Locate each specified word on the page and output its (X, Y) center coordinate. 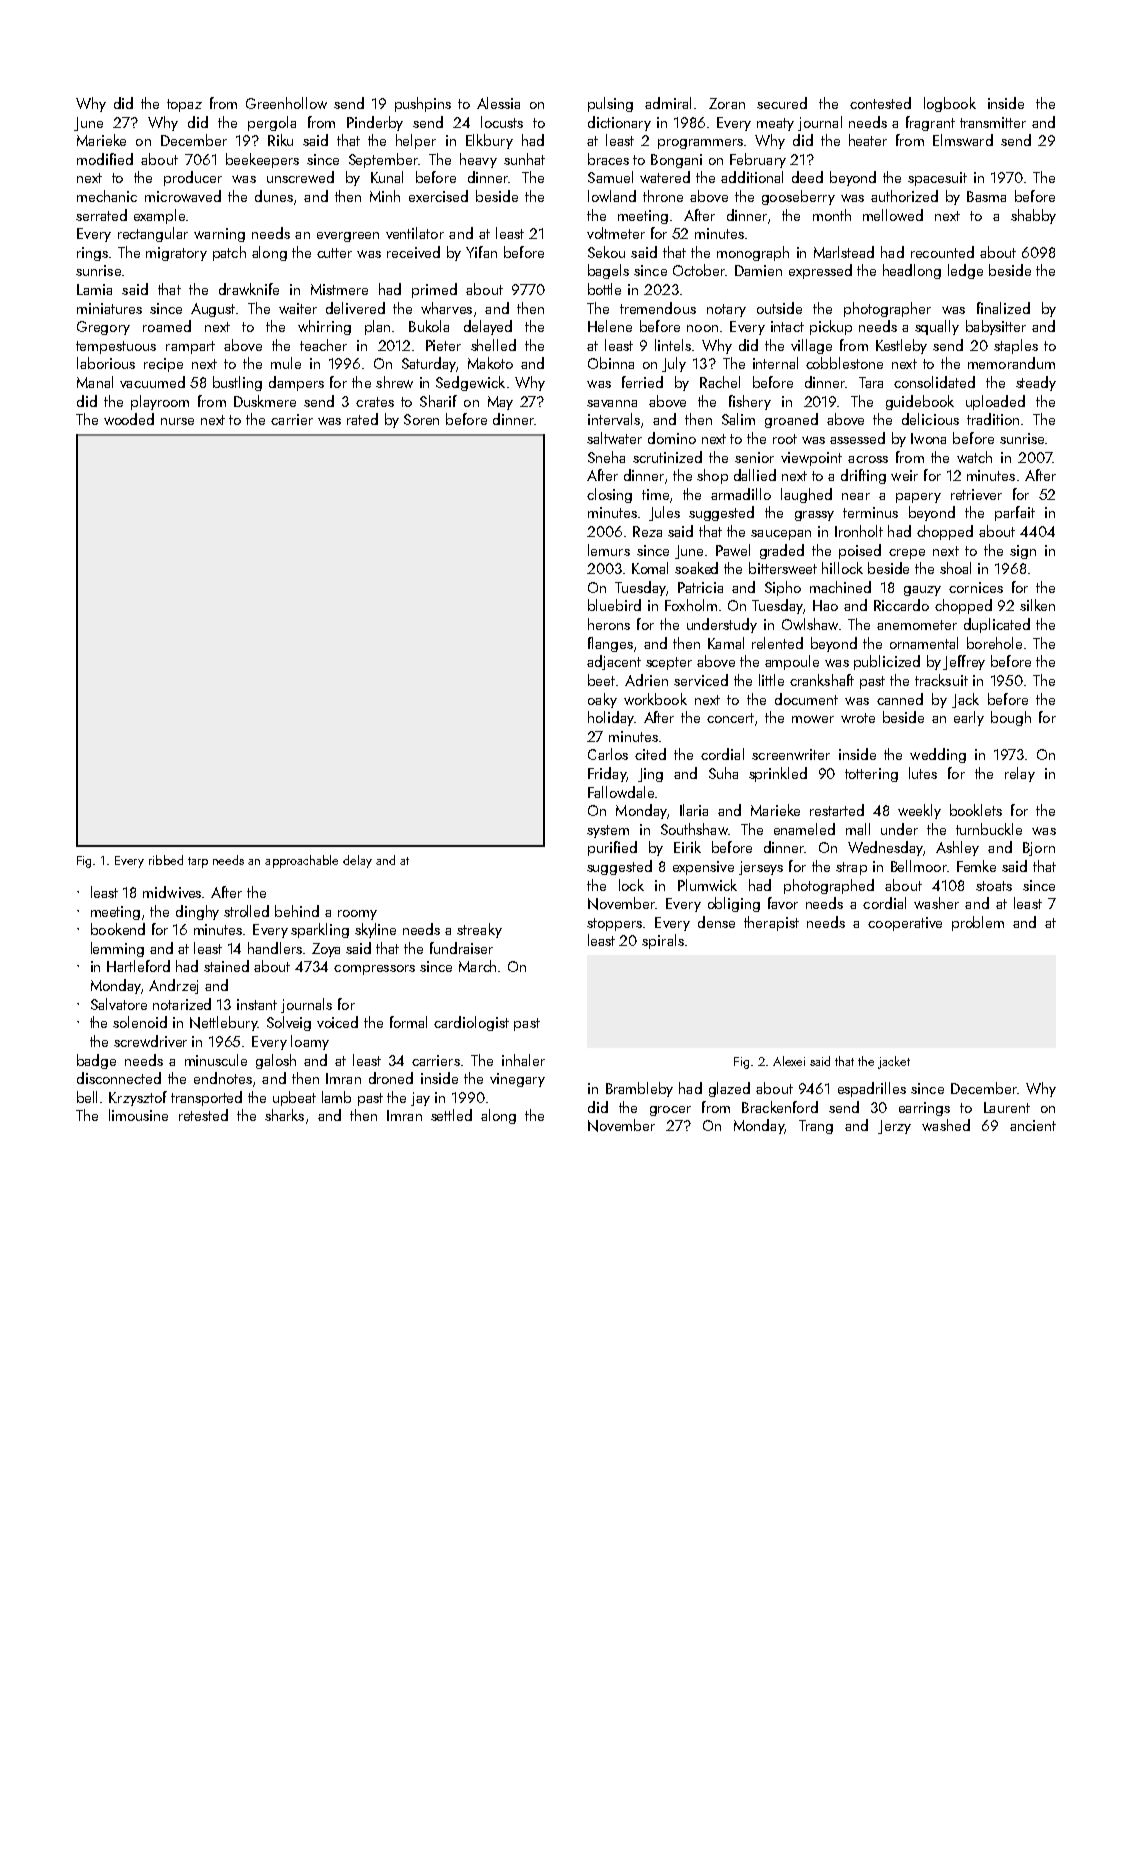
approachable (301, 861)
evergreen (348, 237)
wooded (129, 419)
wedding (938, 755)
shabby (1033, 216)
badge (96, 1061)
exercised (438, 196)
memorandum (1011, 363)
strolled (246, 911)
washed (946, 1125)
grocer (670, 1111)
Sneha (606, 457)
